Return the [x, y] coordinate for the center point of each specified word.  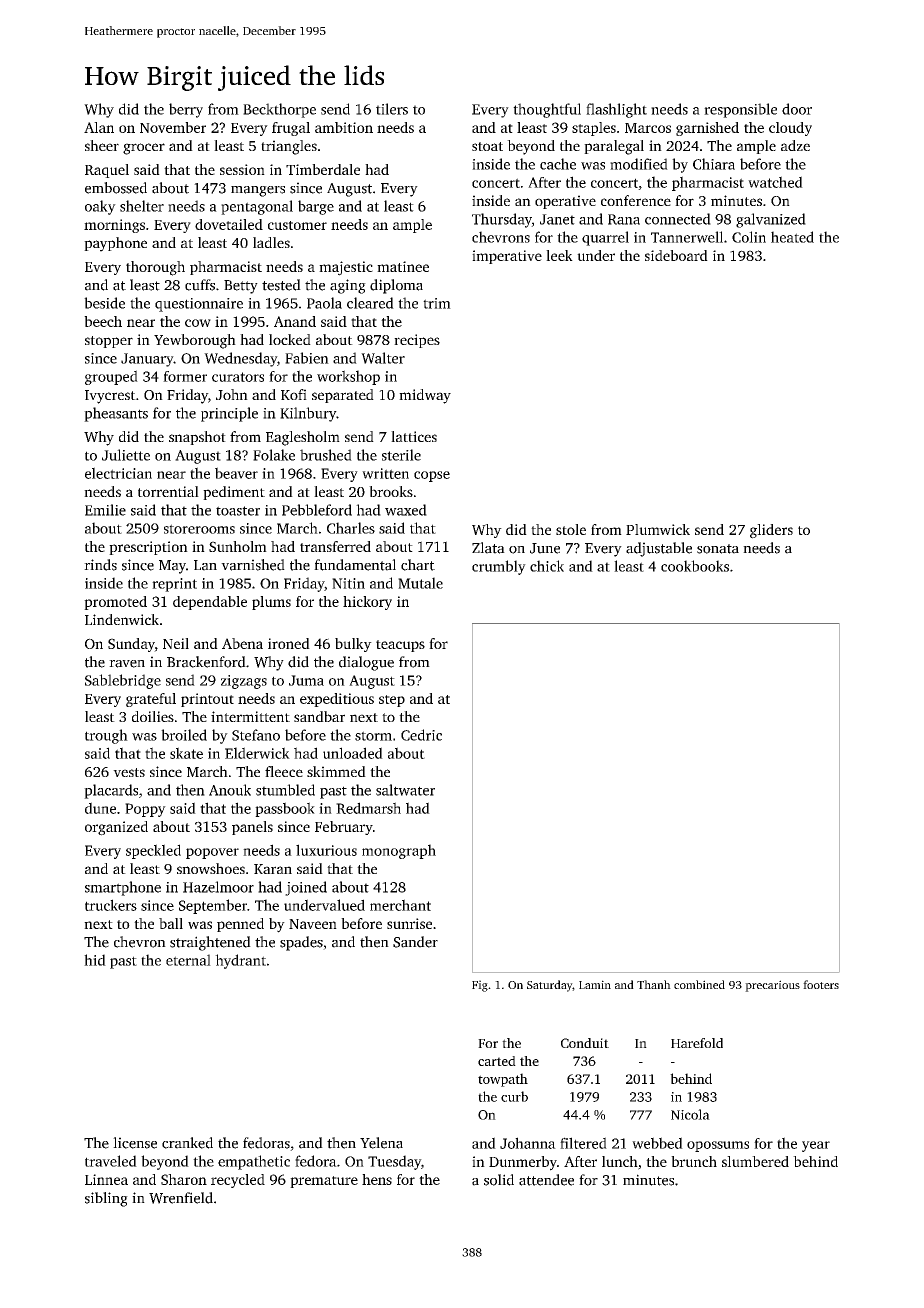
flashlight [616, 110]
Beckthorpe [279, 110]
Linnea [106, 1179]
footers [821, 984]
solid [499, 1180]
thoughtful [547, 110]
